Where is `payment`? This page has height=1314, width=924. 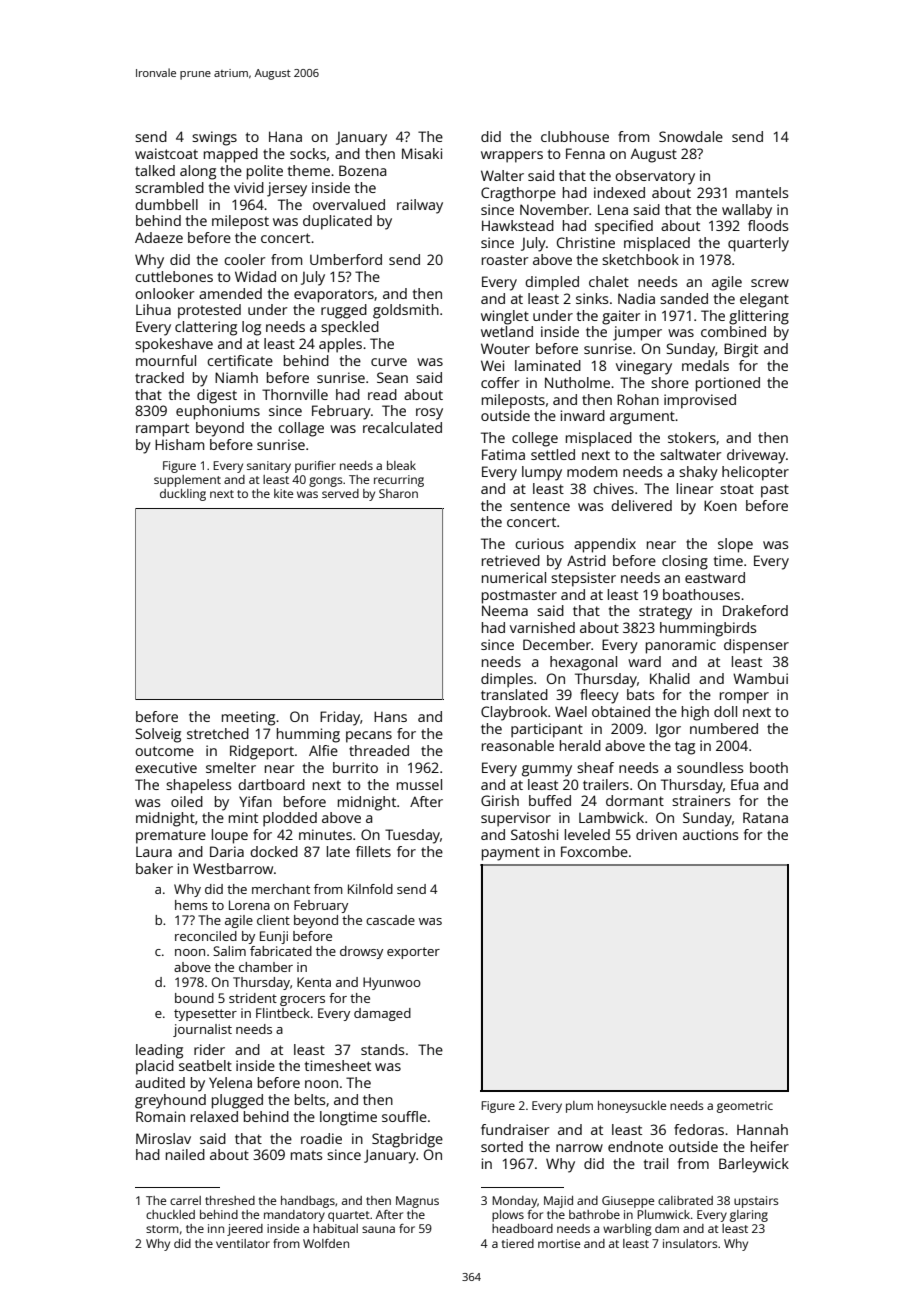 payment is located at coordinates (511, 854).
